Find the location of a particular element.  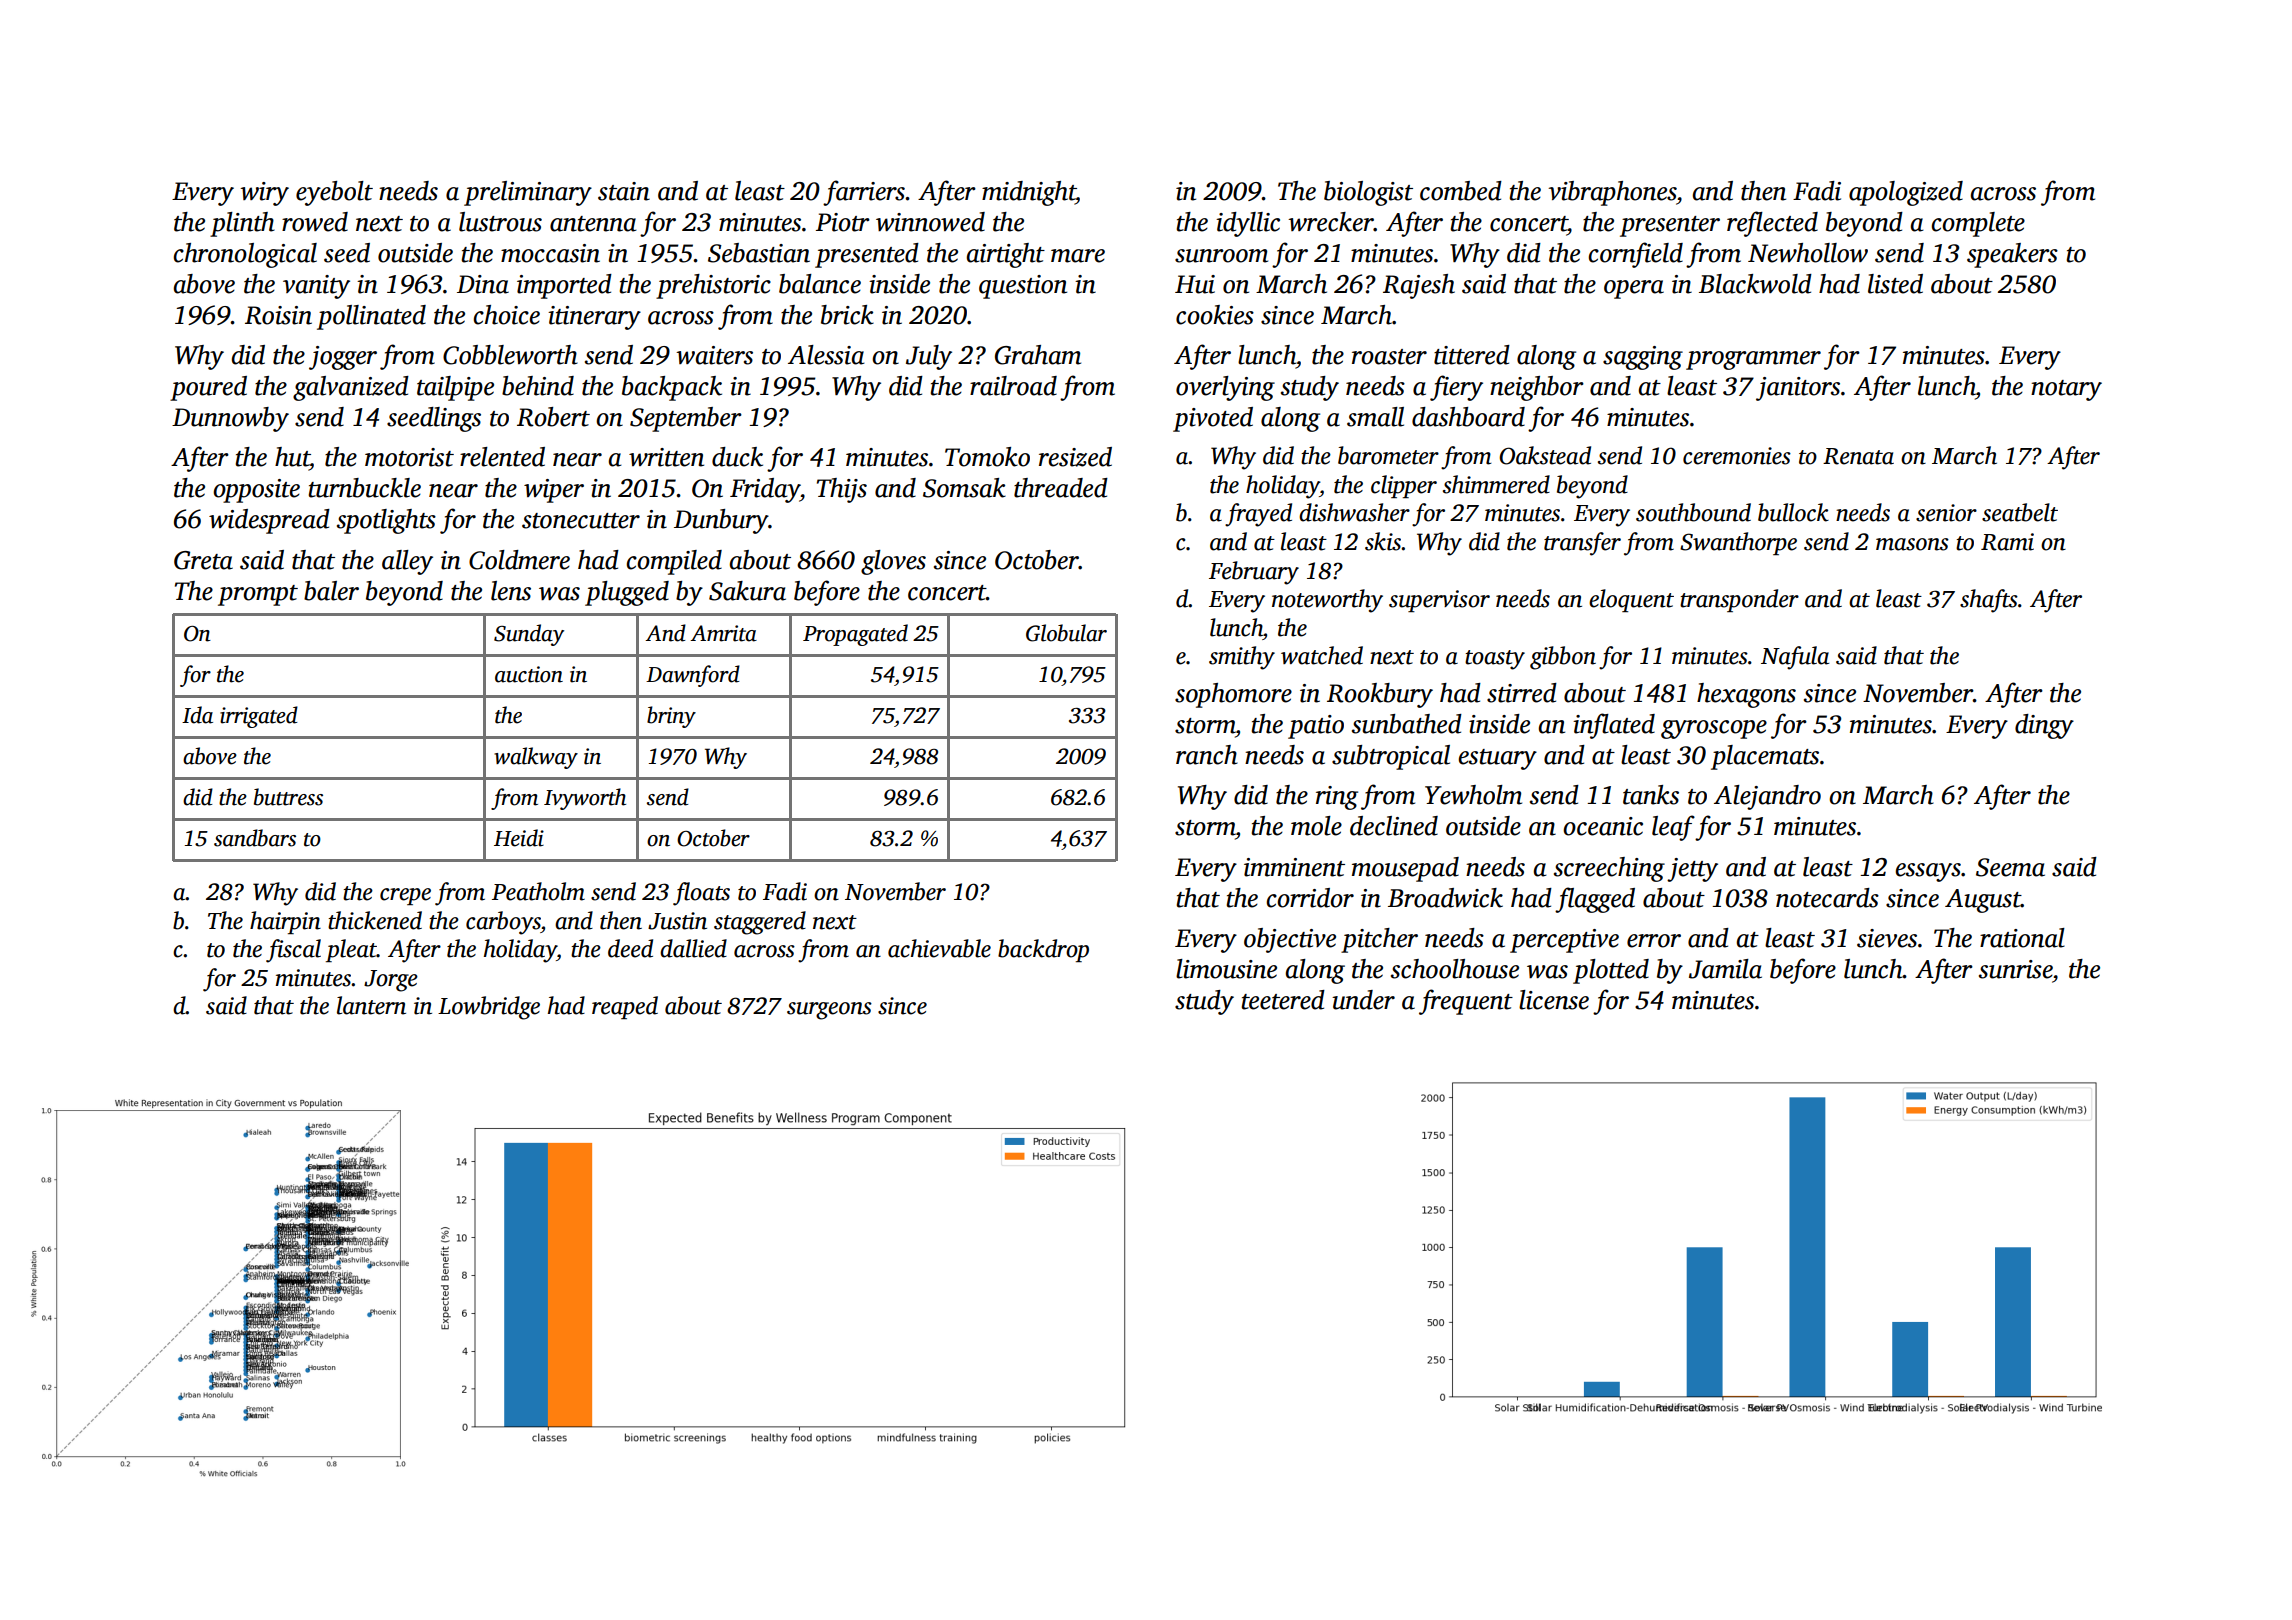

complete is located at coordinates (1978, 224).
